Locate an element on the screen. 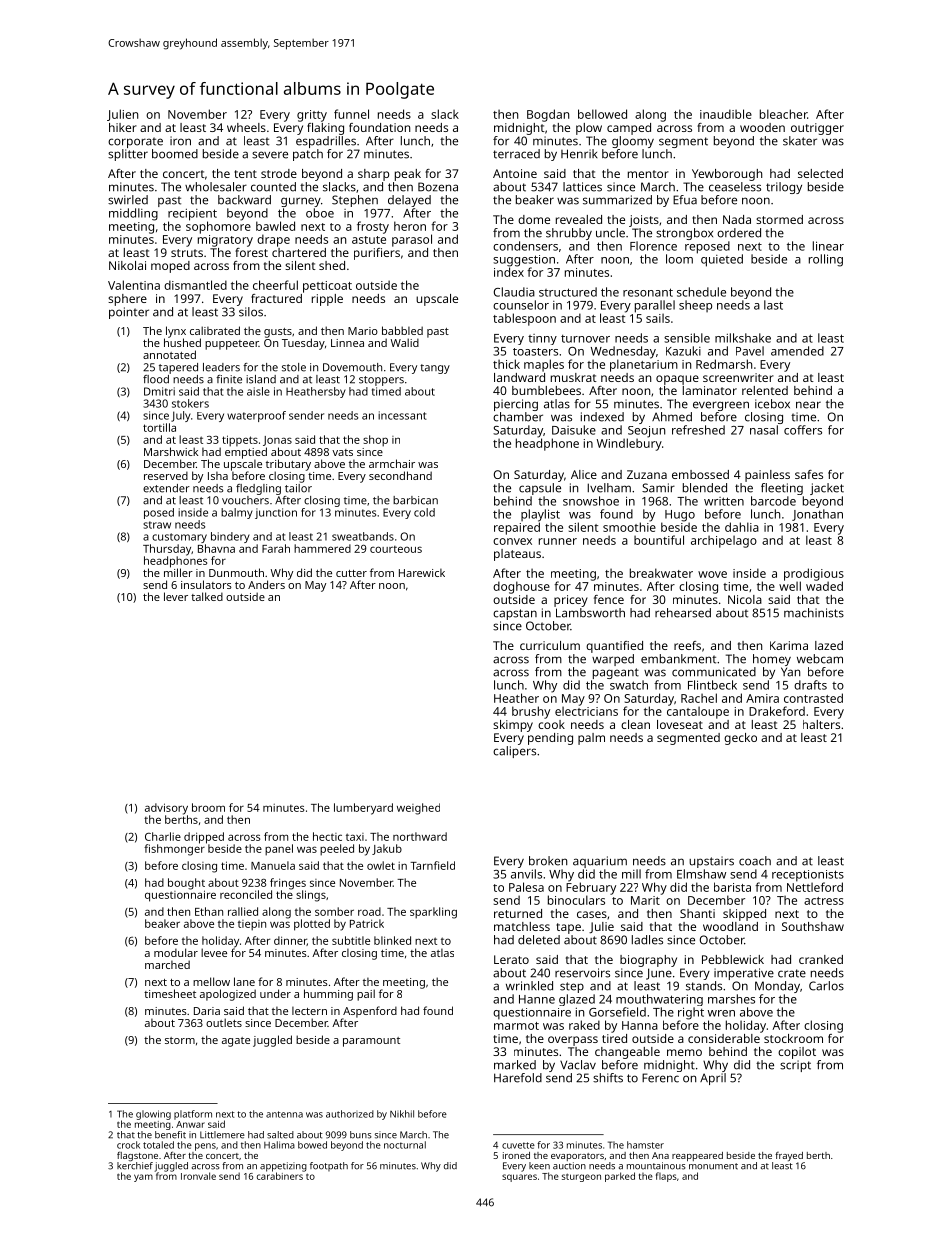 This screenshot has height=1233, width=952. under is located at coordinates (275, 993).
